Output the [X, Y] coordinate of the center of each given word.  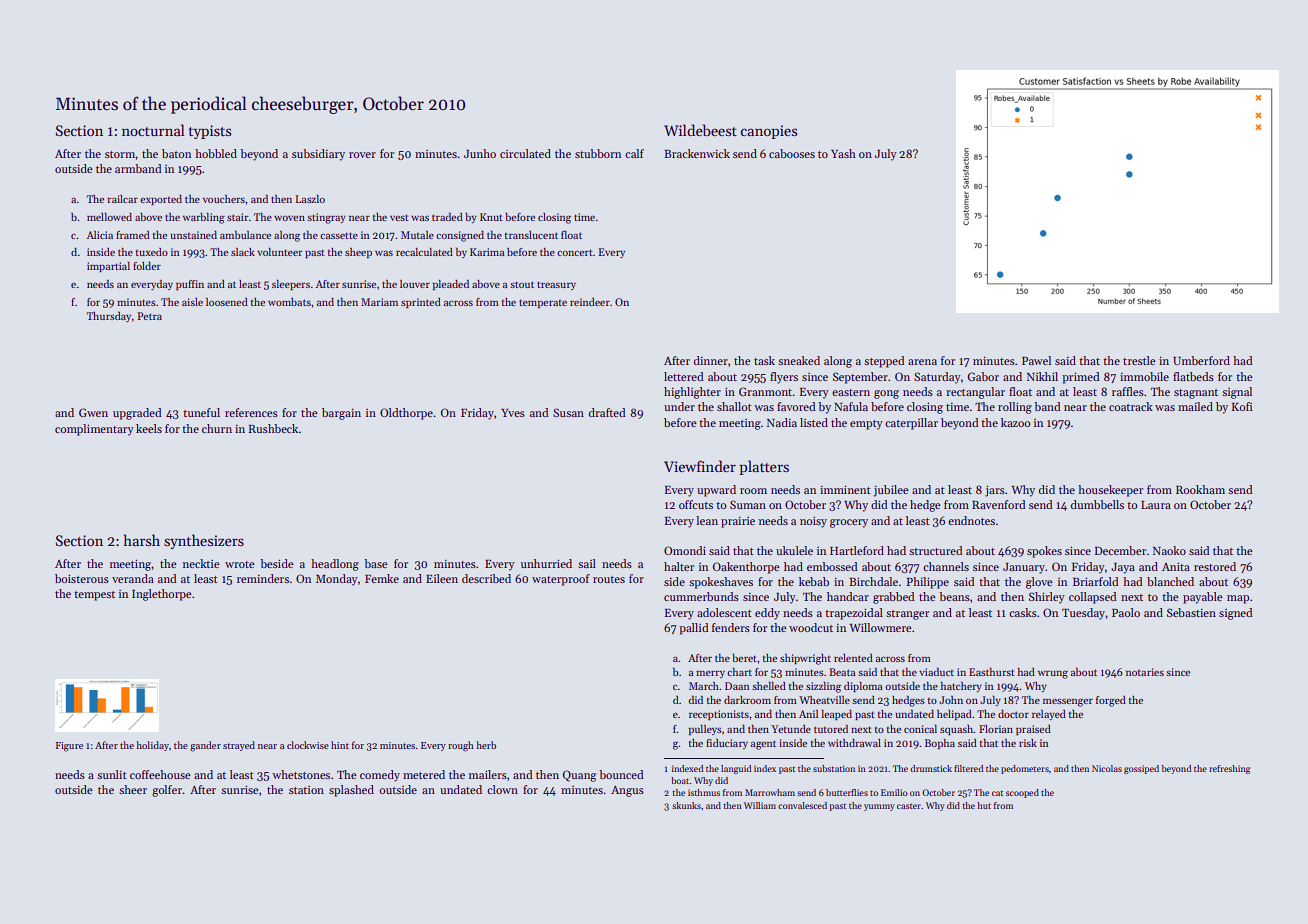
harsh [142, 540]
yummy [879, 807]
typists [210, 132]
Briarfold [1096, 581]
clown [502, 789]
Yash [843, 153]
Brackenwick [697, 153]
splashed [351, 791]
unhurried [546, 563]
